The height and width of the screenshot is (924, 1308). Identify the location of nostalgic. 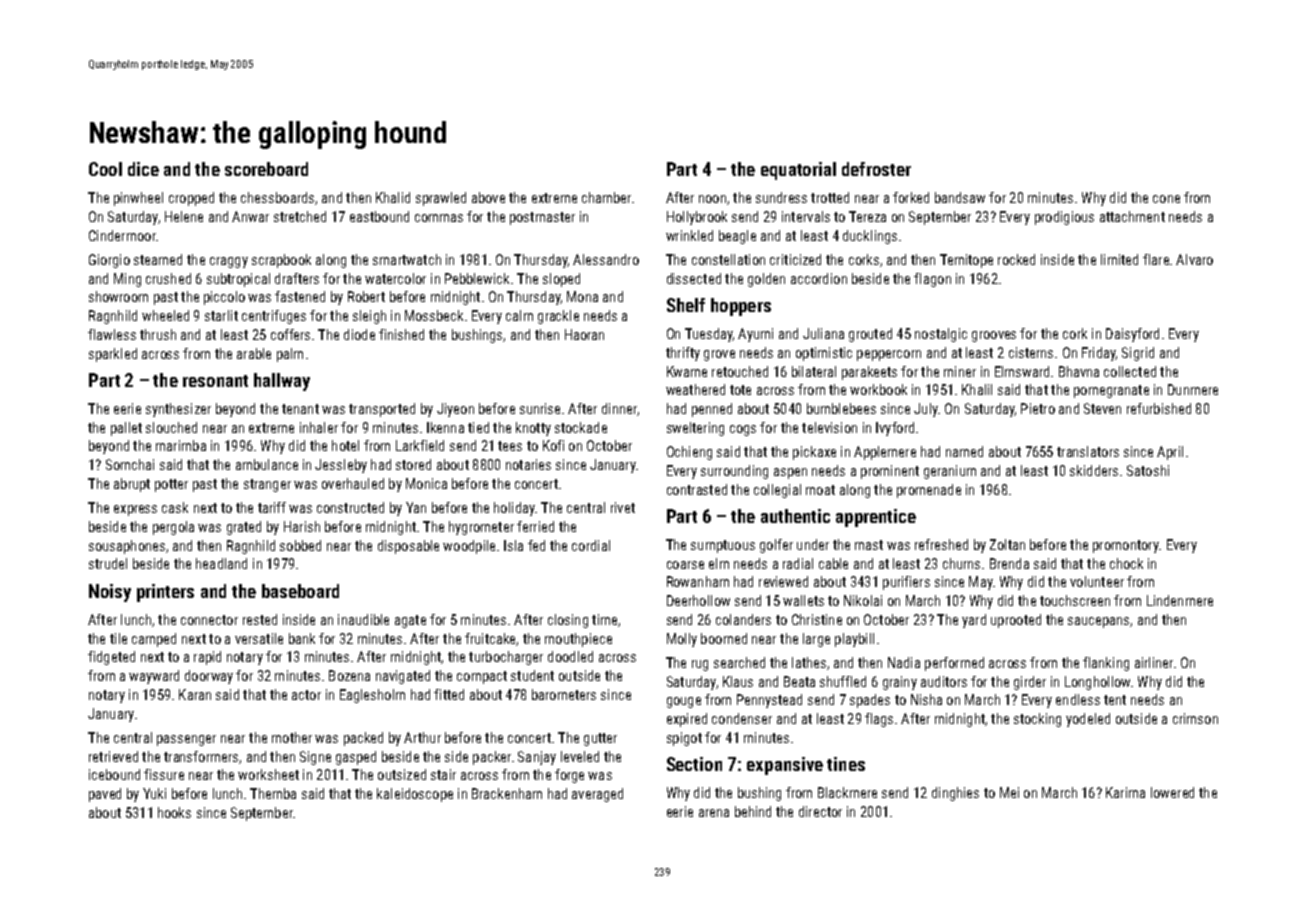
(941, 335).
